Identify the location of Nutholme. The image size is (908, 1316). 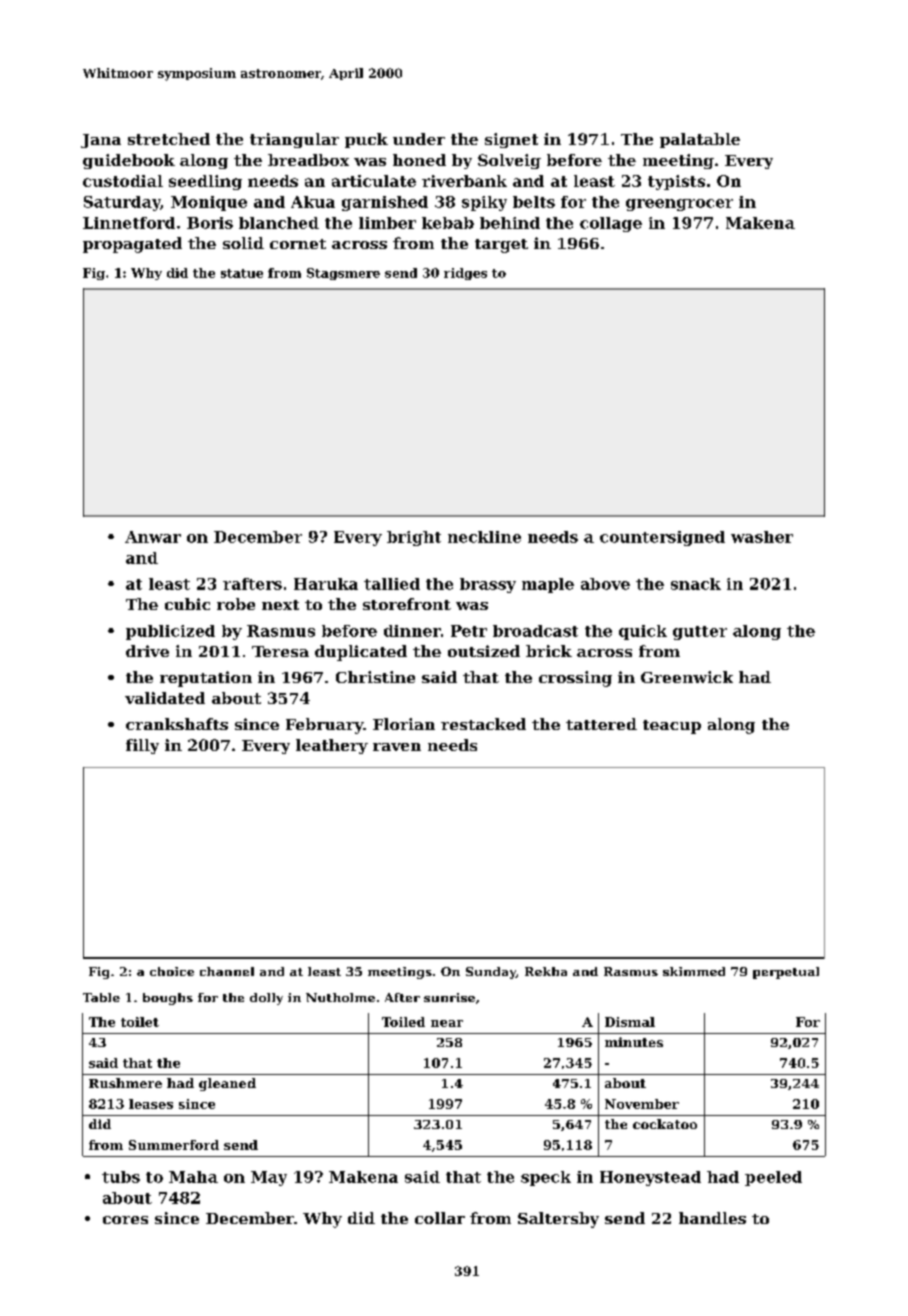
(340, 997).
